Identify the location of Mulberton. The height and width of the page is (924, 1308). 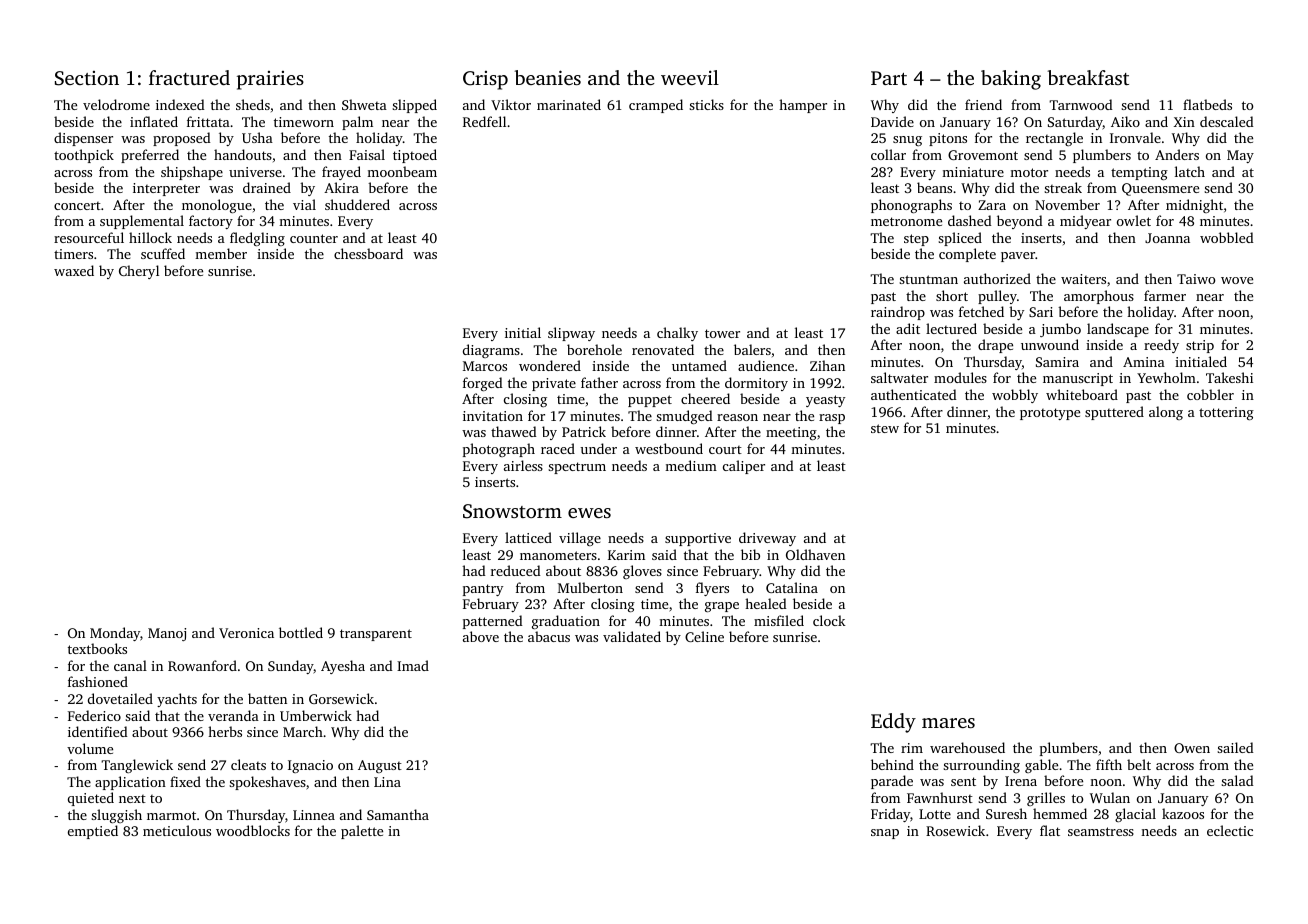
(590, 587).
